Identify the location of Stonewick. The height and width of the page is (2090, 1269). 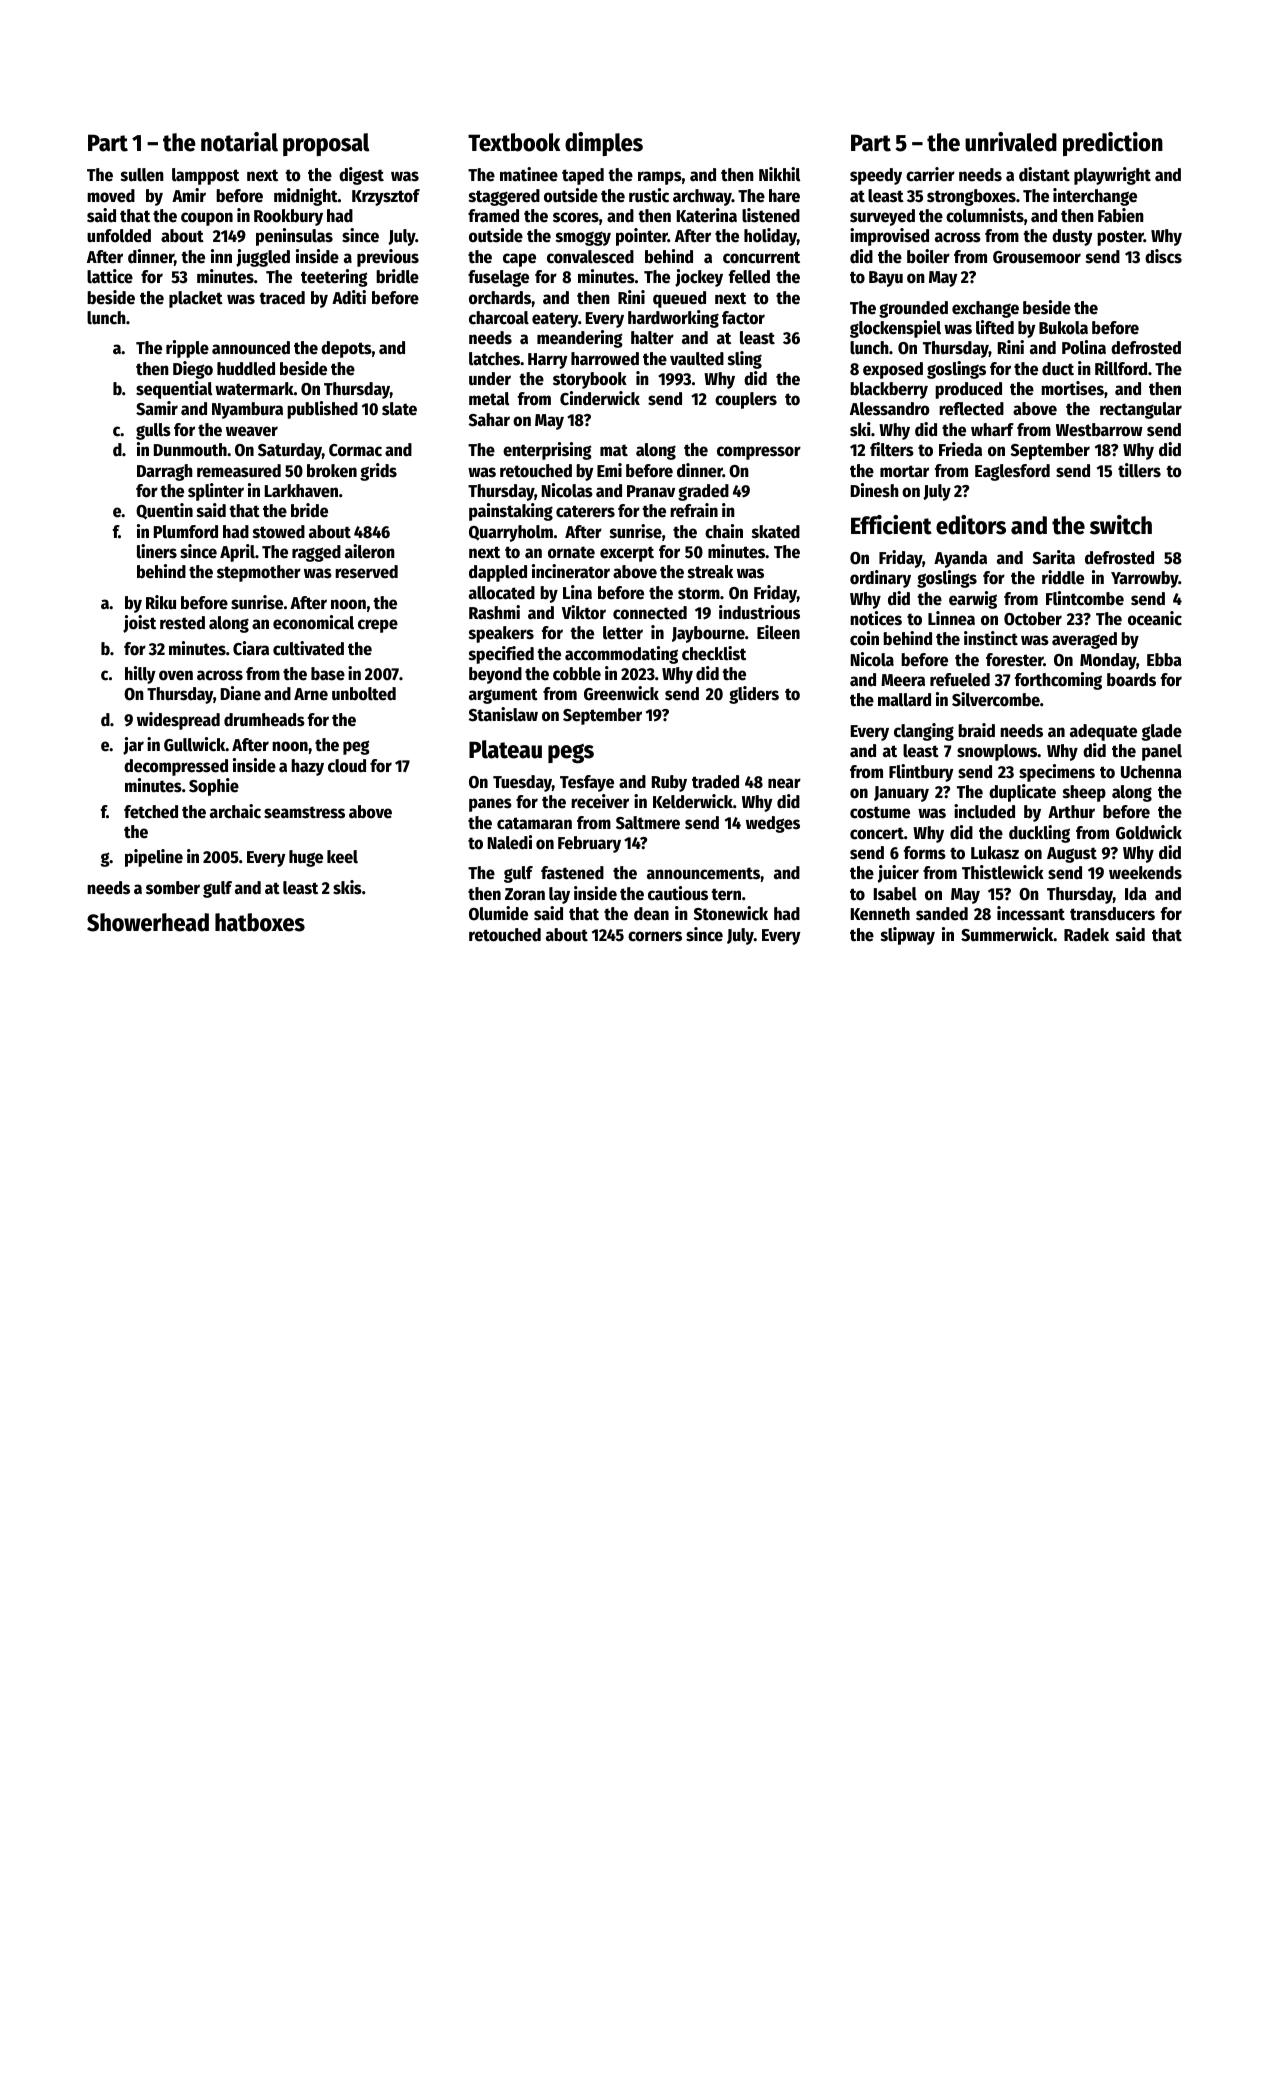
(731, 913).
